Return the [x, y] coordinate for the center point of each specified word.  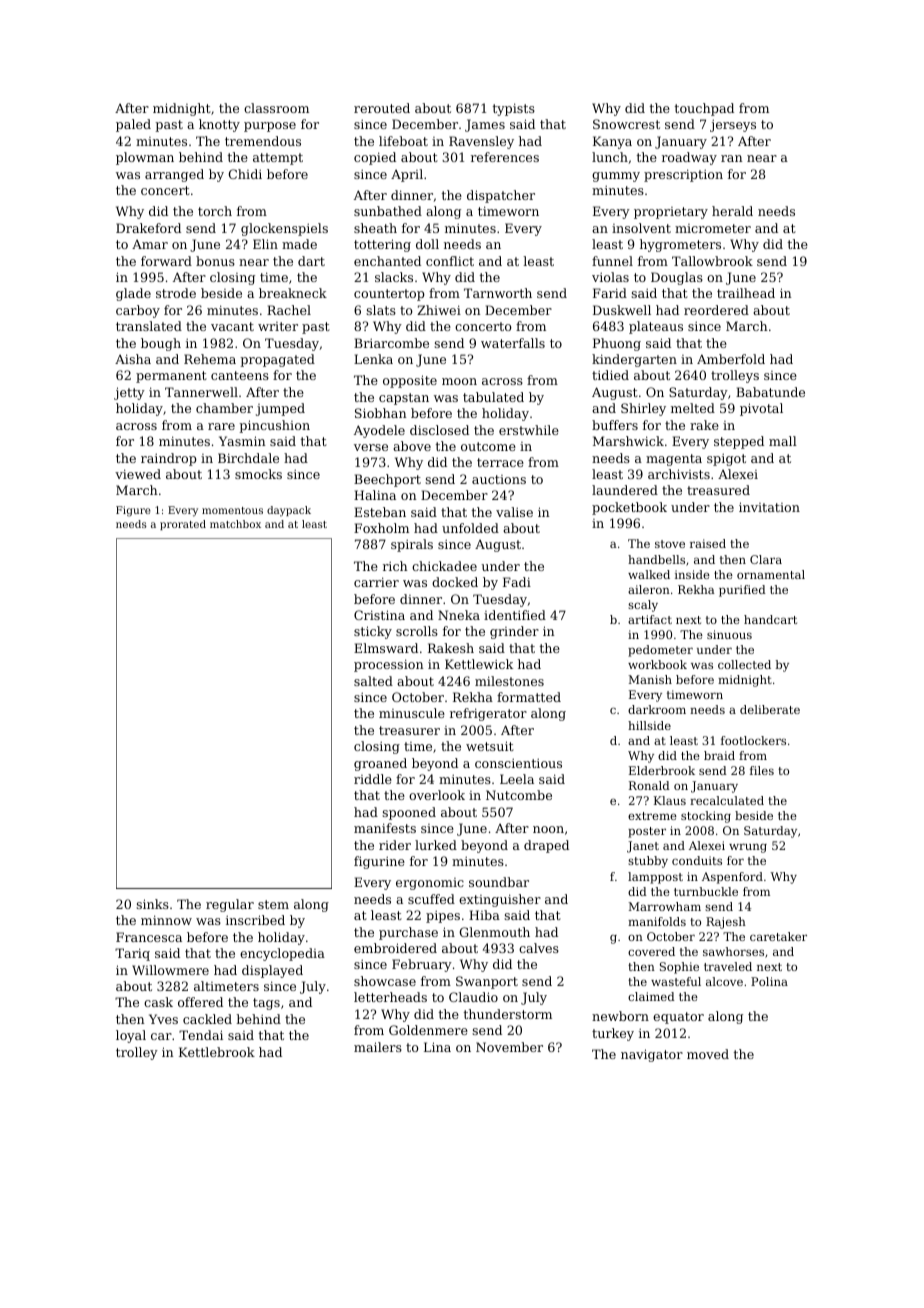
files [762, 770]
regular [230, 905]
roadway [689, 158]
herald [732, 211]
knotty [219, 125]
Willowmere [170, 970]
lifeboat [403, 141]
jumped [280, 409]
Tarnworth [498, 293]
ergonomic [430, 884]
